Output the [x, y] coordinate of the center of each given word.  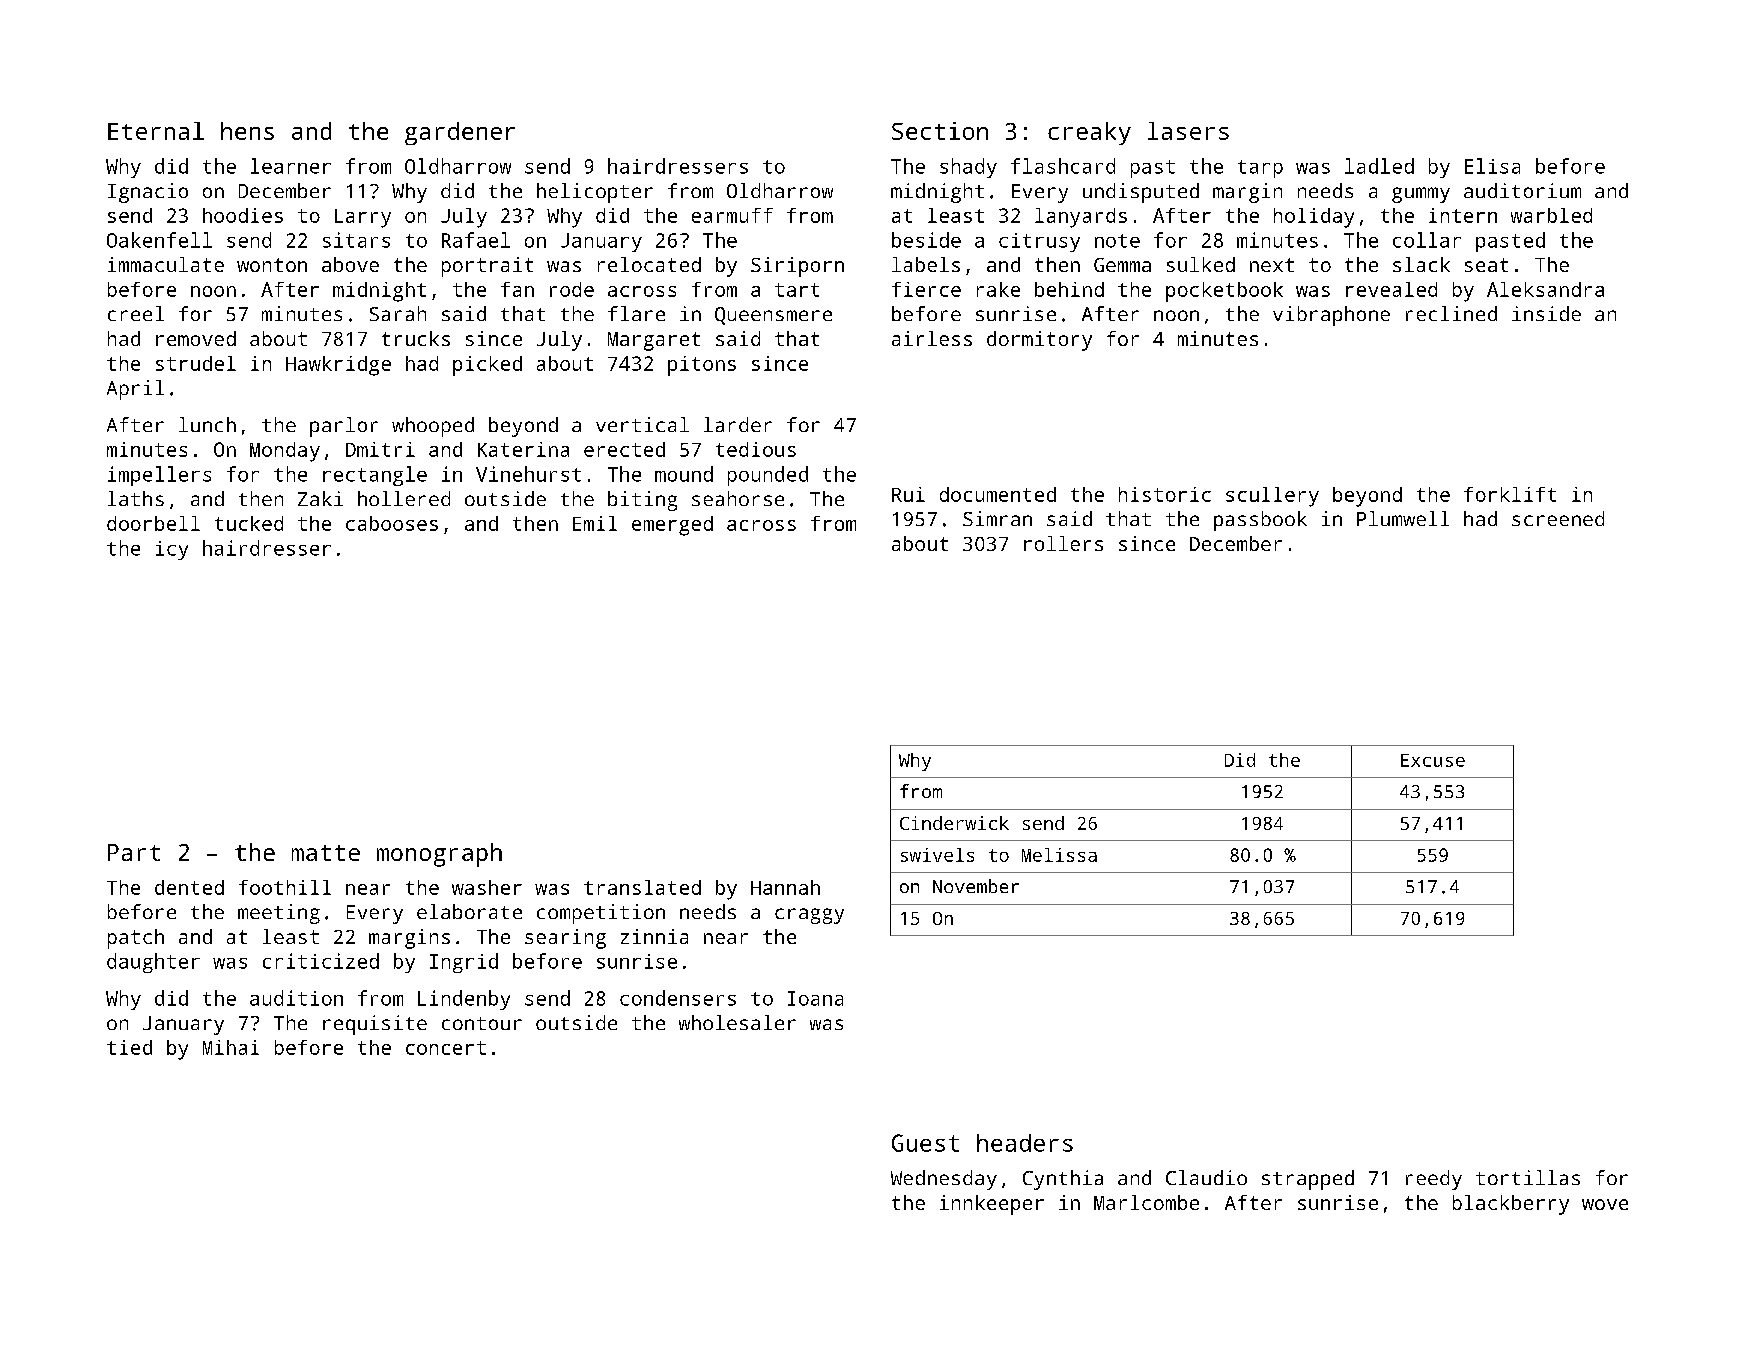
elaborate [469, 911]
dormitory [1039, 341]
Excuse [1433, 760]
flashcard [1063, 166]
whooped [433, 427]
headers [1025, 1143]
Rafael [476, 240]
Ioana [815, 998]
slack [1421, 264]
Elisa [1492, 166]
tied [129, 1047]
